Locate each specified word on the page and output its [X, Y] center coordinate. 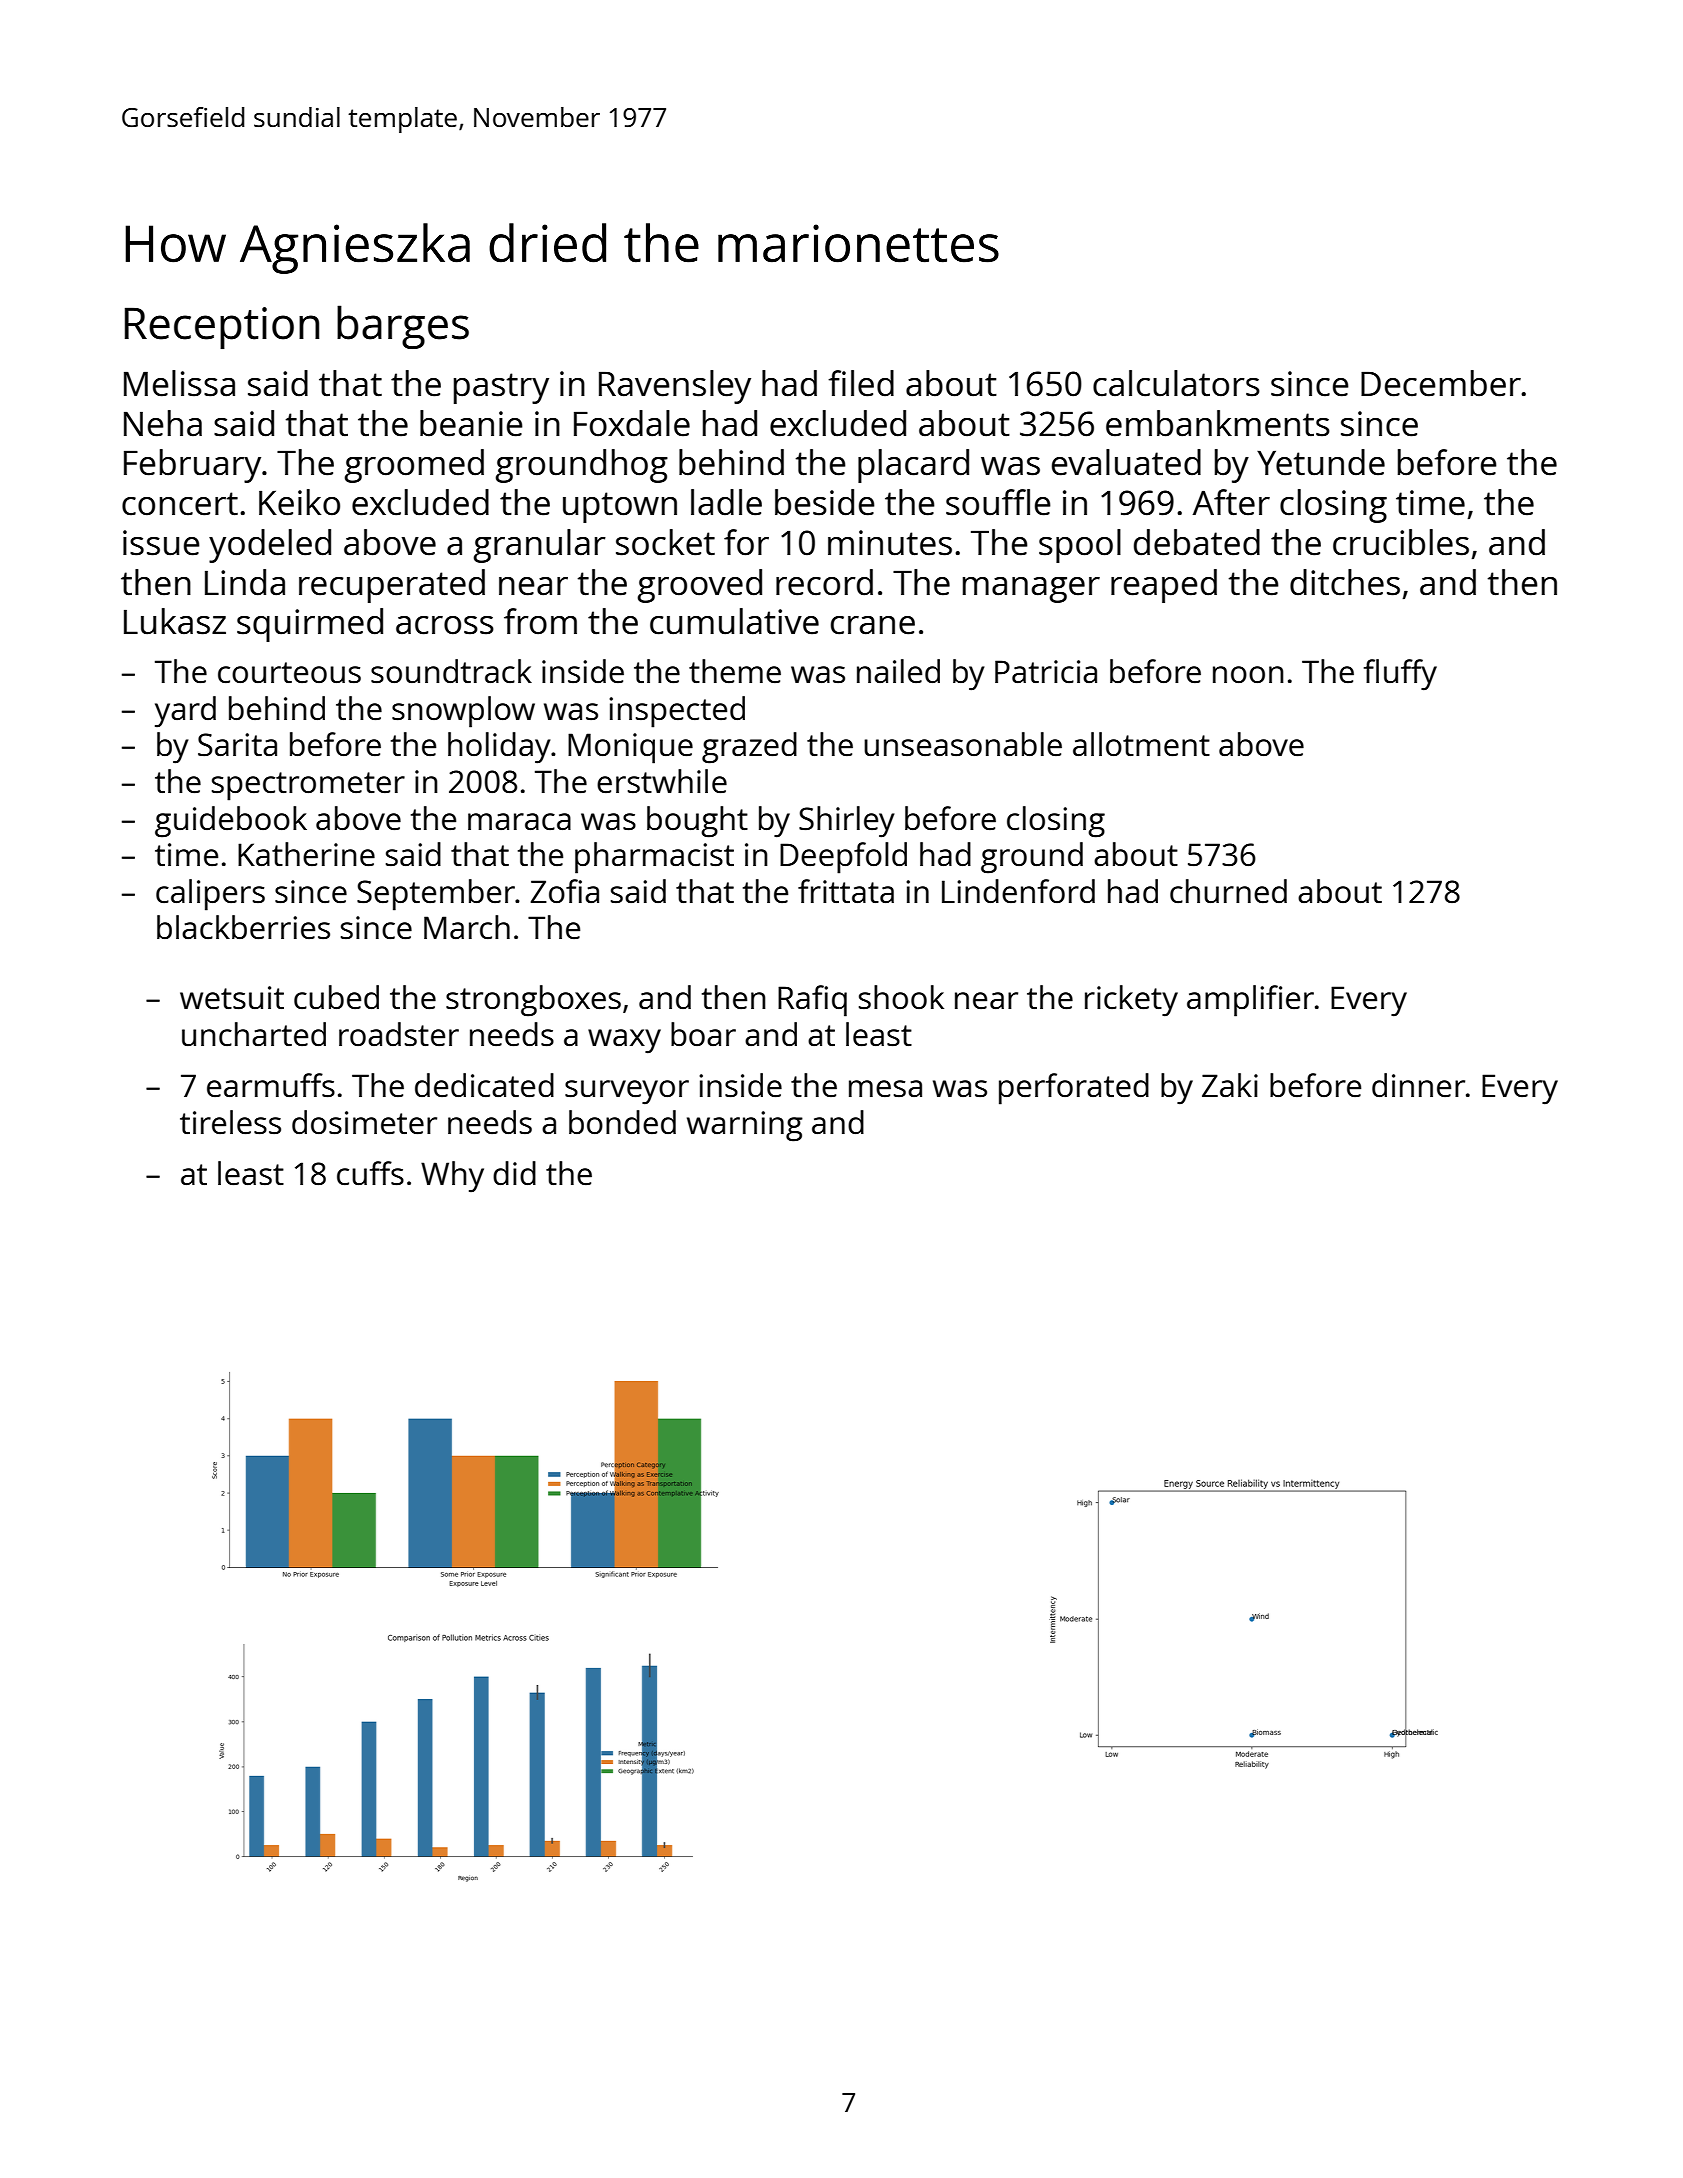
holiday [499, 748]
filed [861, 383]
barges [403, 327]
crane [873, 625]
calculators [1176, 383]
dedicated [484, 1085]
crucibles [1401, 542]
